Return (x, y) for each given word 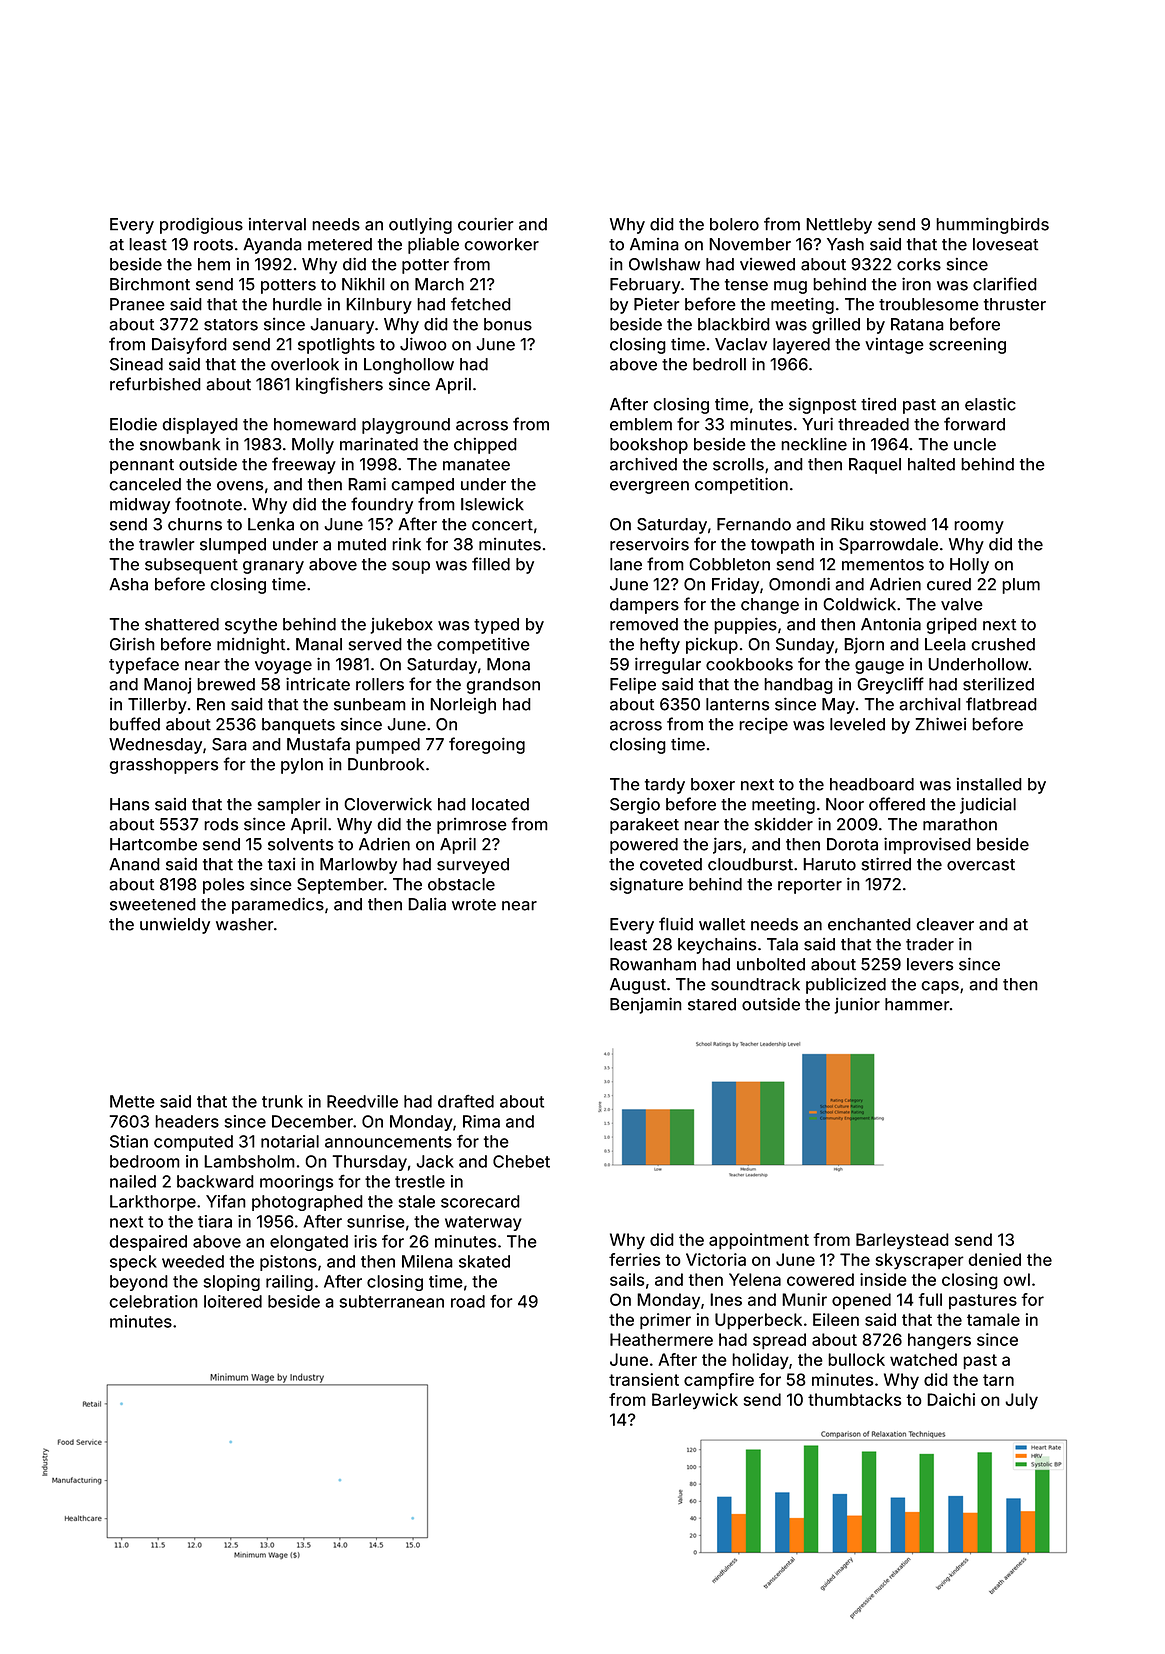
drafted (466, 1101)
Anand (134, 864)
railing (289, 1283)
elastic (990, 404)
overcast (981, 865)
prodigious (201, 226)
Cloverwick (388, 804)
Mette (132, 1101)
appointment (759, 1241)
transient (644, 1379)
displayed (200, 426)
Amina (654, 244)
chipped (485, 446)
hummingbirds (992, 226)
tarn (998, 1380)
